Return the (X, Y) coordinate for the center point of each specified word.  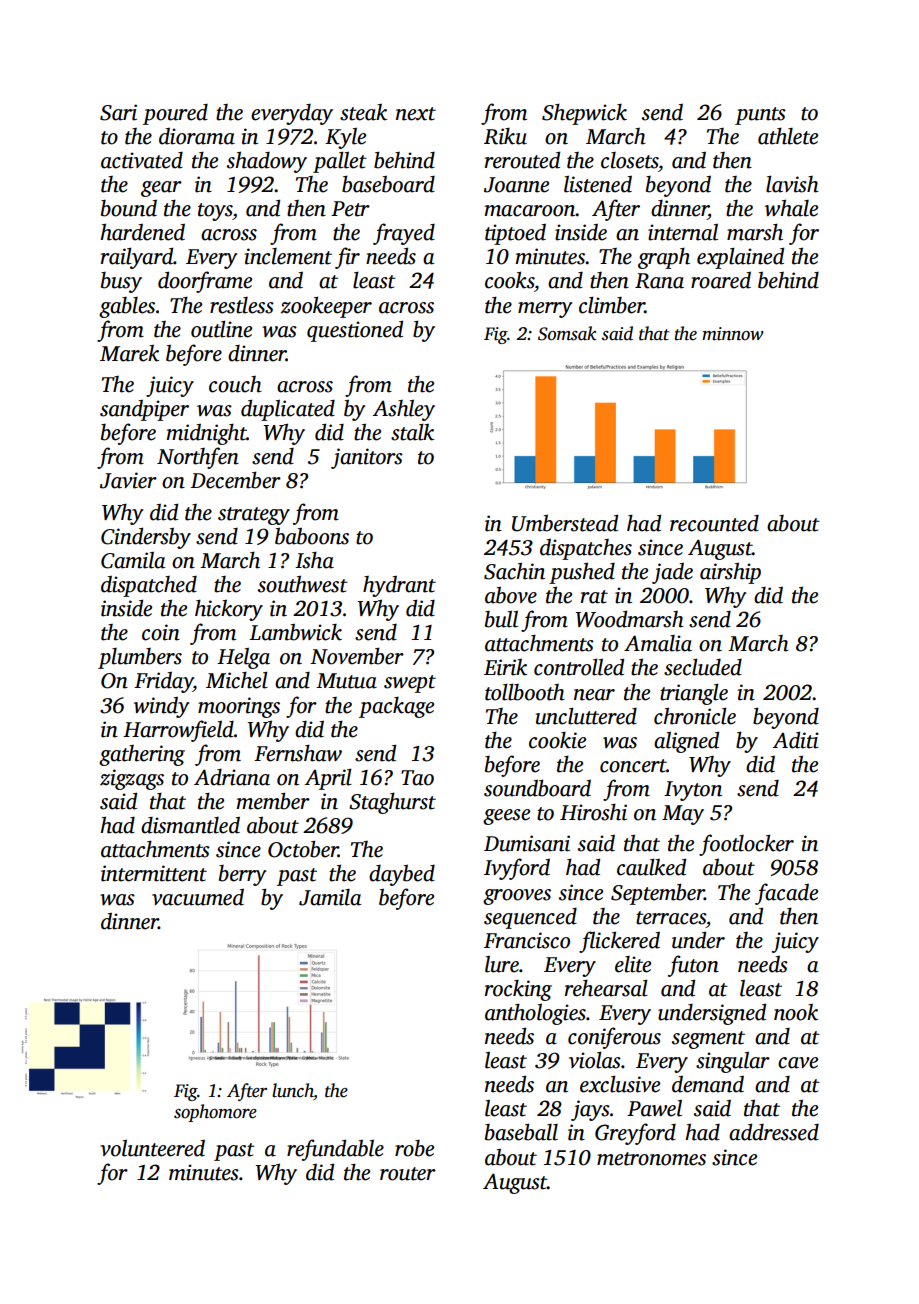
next (416, 114)
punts (760, 116)
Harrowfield (178, 731)
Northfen (198, 458)
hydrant (399, 586)
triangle (694, 694)
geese (506, 817)
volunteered (152, 1148)
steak (363, 112)
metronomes (651, 1159)
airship (730, 573)
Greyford (635, 1134)
